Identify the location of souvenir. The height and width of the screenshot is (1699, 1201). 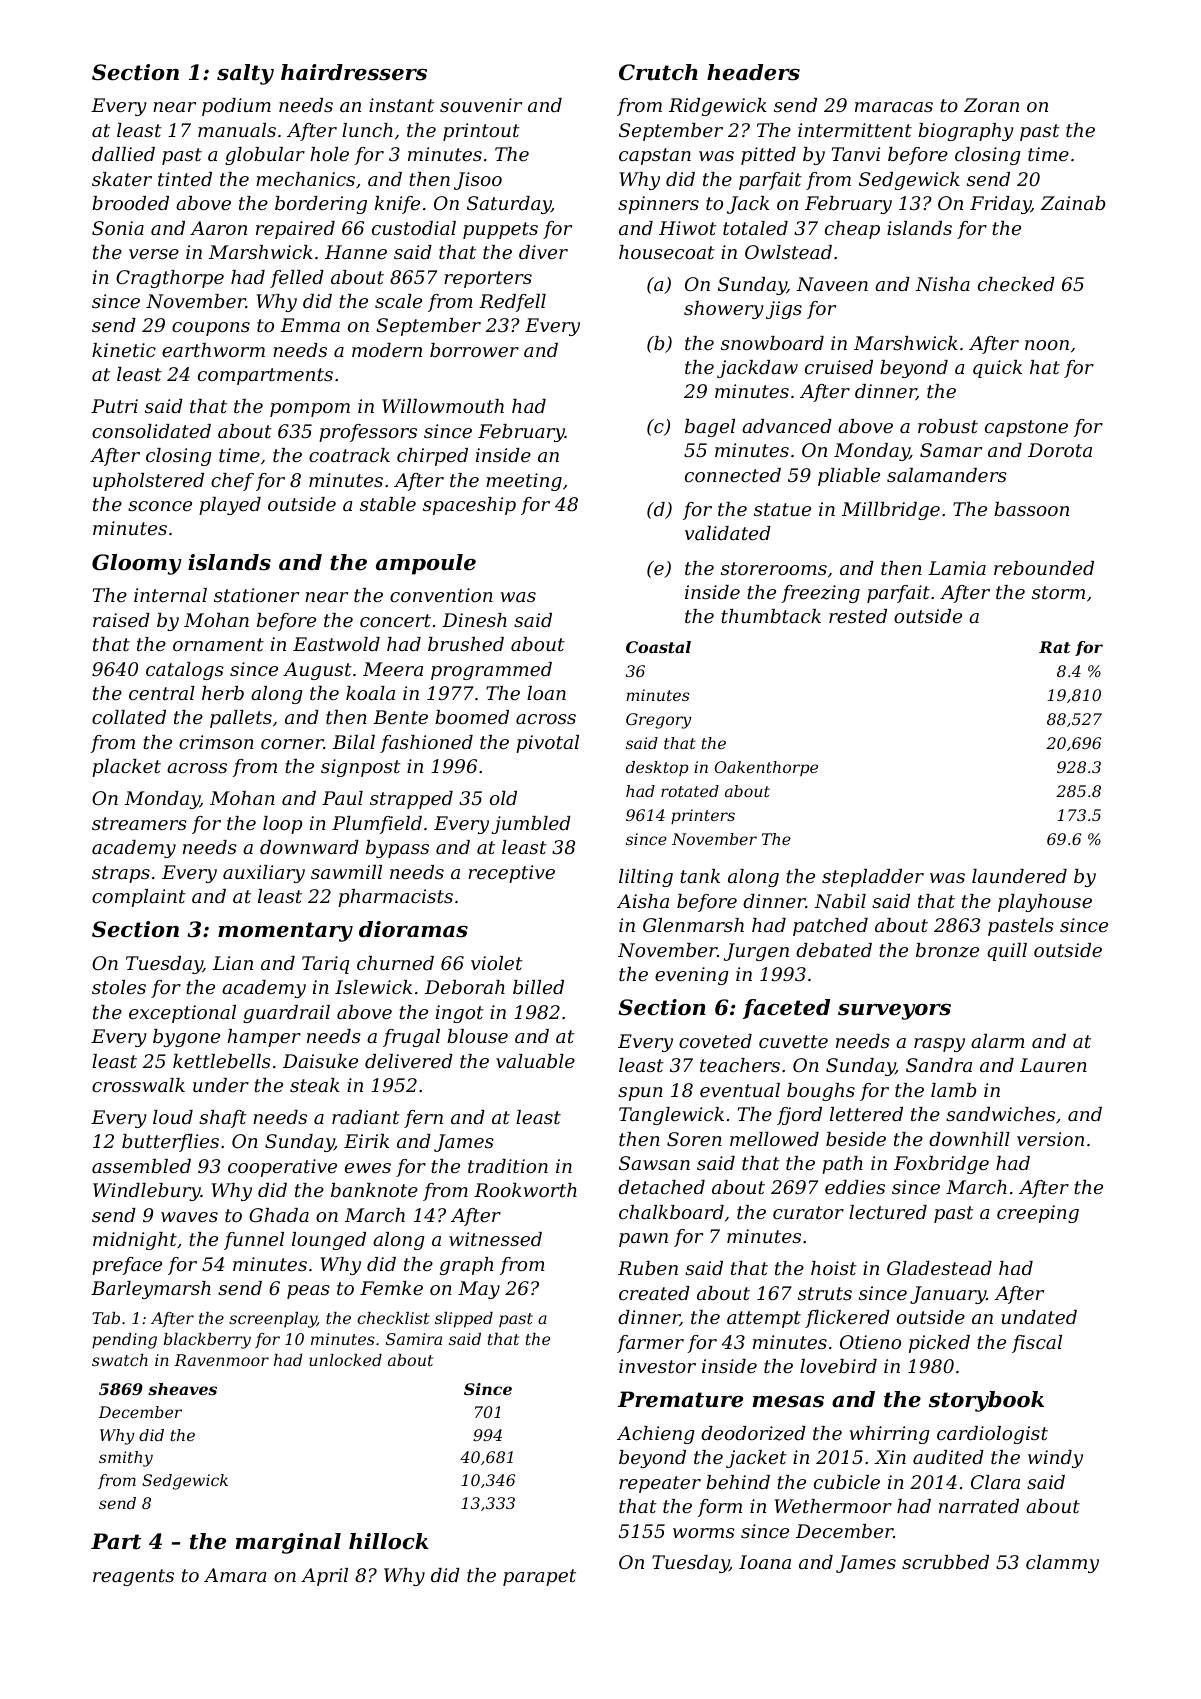
(481, 105).
